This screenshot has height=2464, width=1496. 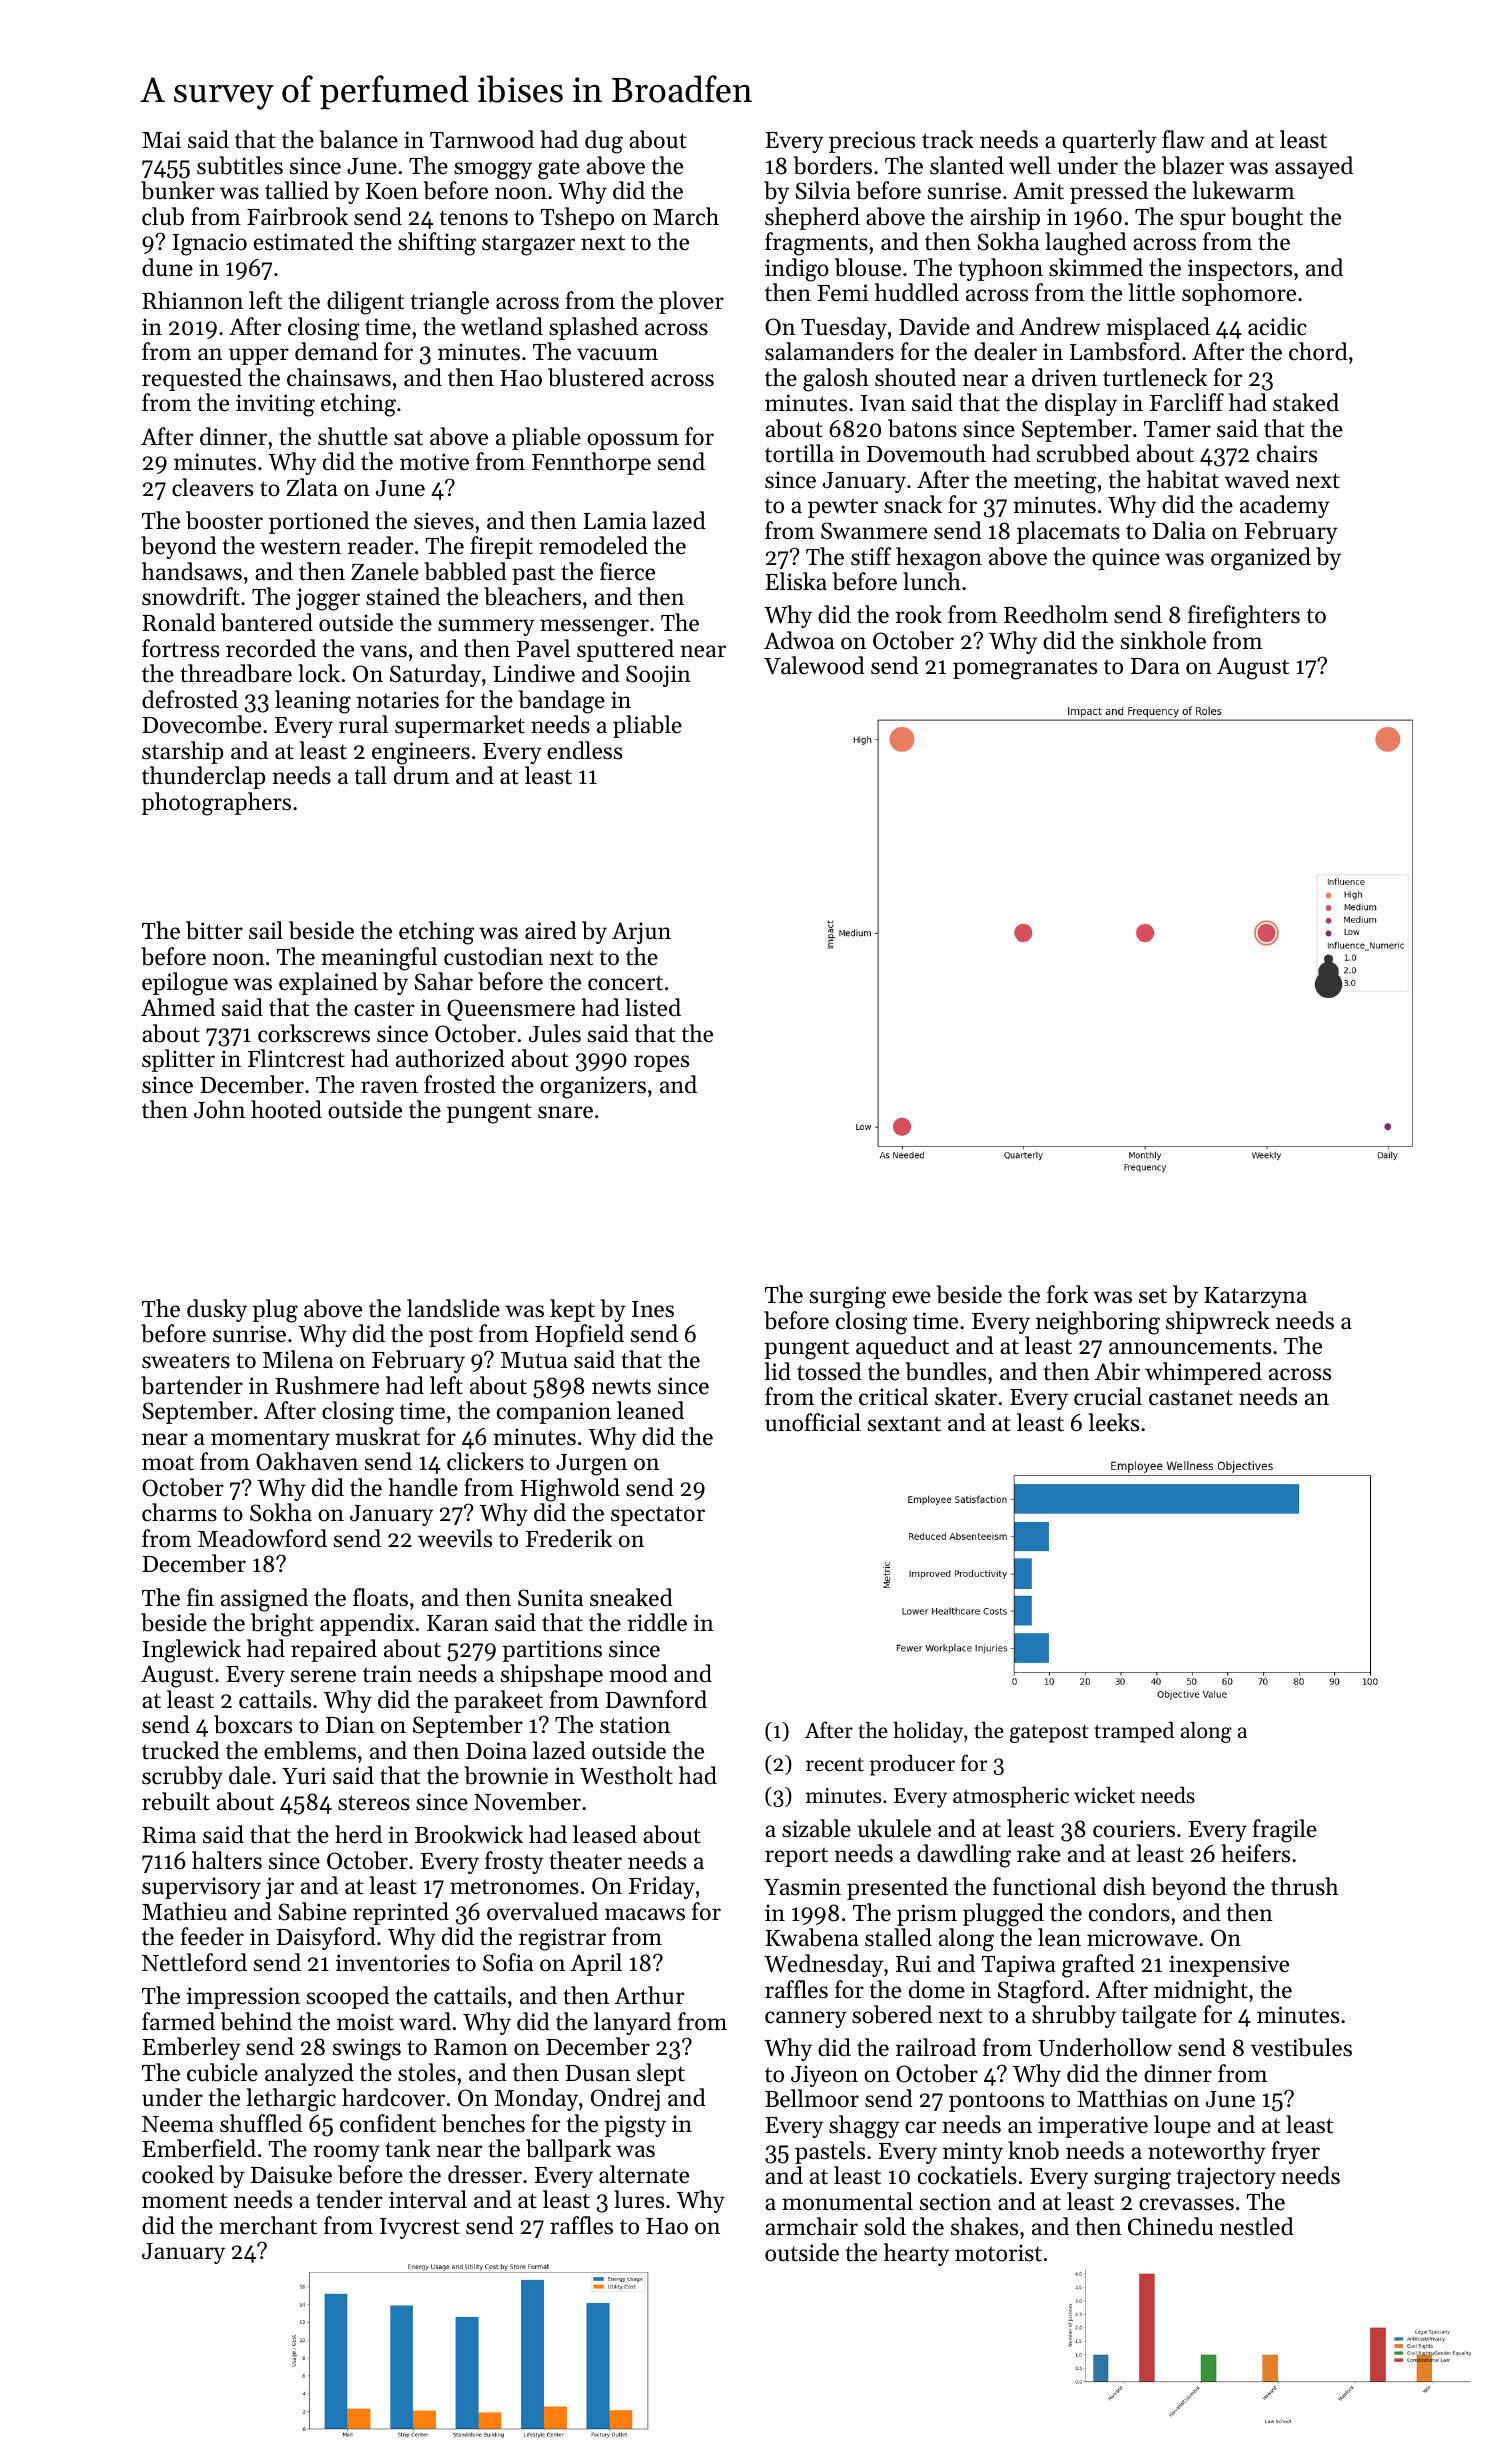 I want to click on Katarzyna, so click(x=1255, y=1297).
